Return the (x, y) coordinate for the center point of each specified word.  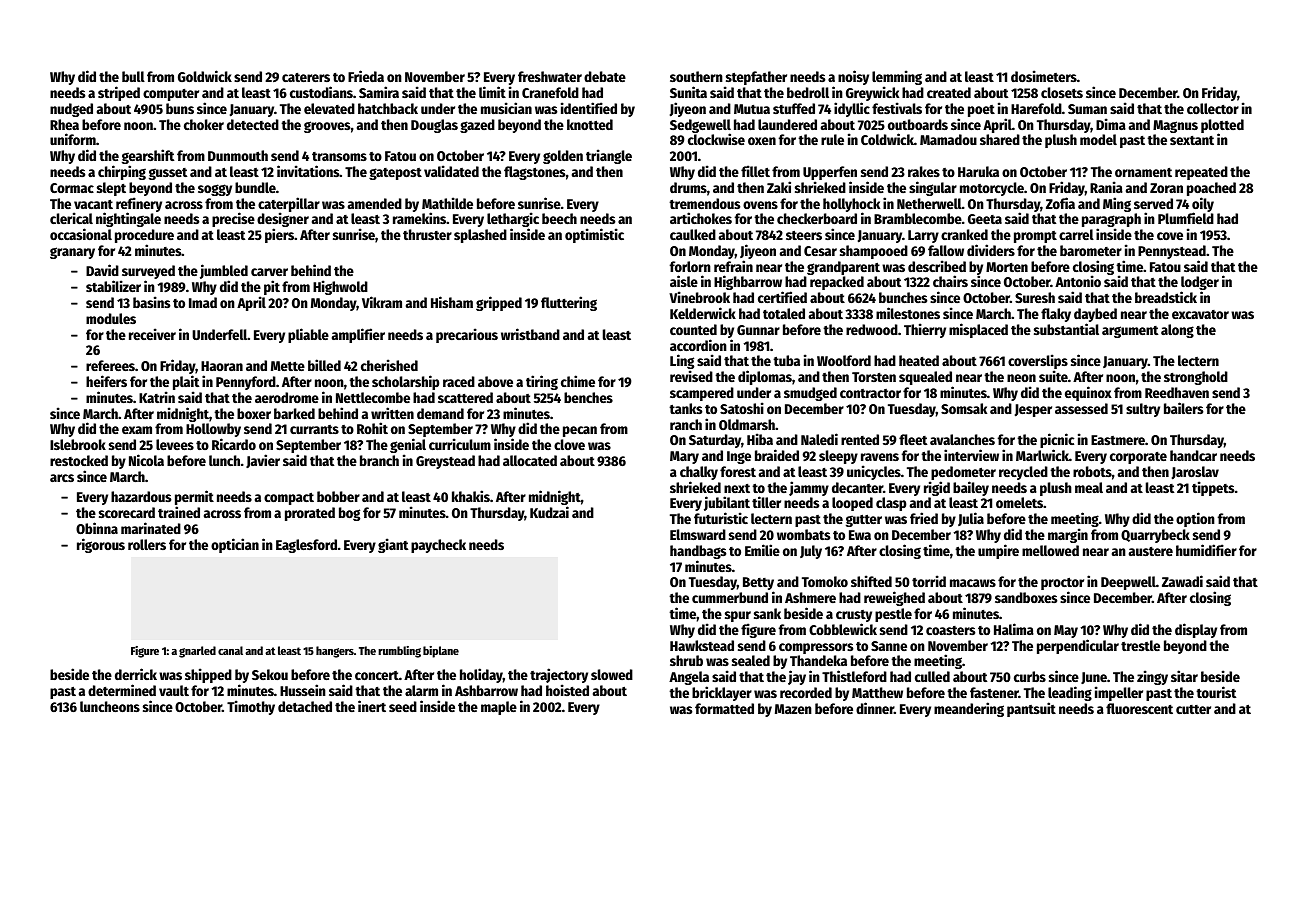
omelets (1019, 502)
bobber (338, 496)
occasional (81, 234)
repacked (837, 283)
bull (133, 76)
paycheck (438, 546)
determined (122, 690)
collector (1213, 108)
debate (605, 76)
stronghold (1196, 378)
